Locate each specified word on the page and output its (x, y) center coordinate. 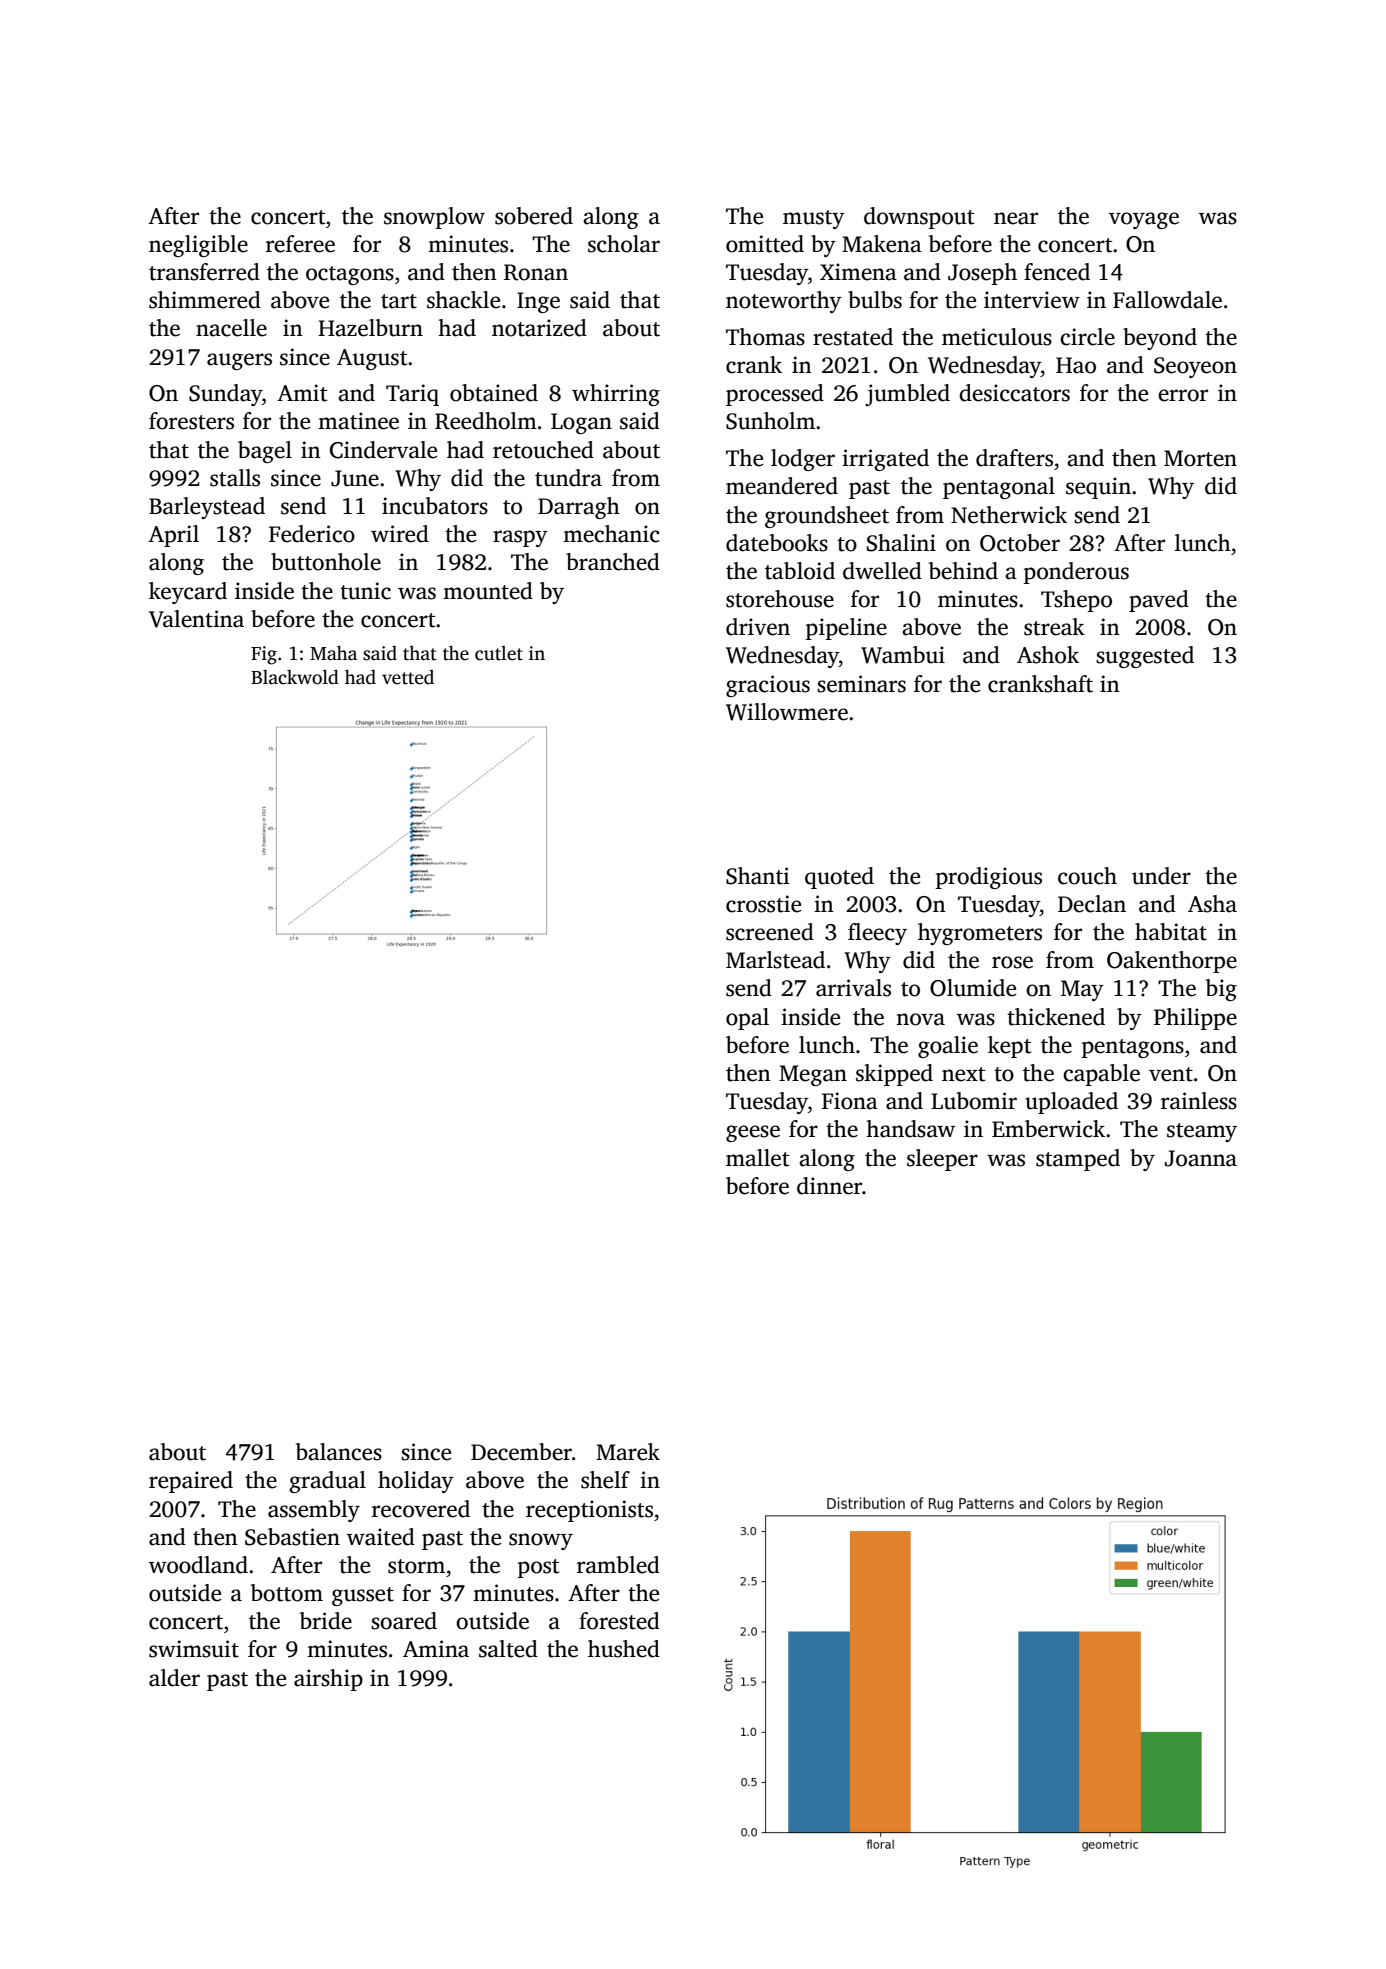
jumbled (907, 395)
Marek (628, 1452)
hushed (624, 1649)
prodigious (989, 878)
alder (174, 1678)
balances (339, 1452)
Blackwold (295, 677)
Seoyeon (1195, 367)
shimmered (205, 300)
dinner (829, 1186)
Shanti (758, 876)
